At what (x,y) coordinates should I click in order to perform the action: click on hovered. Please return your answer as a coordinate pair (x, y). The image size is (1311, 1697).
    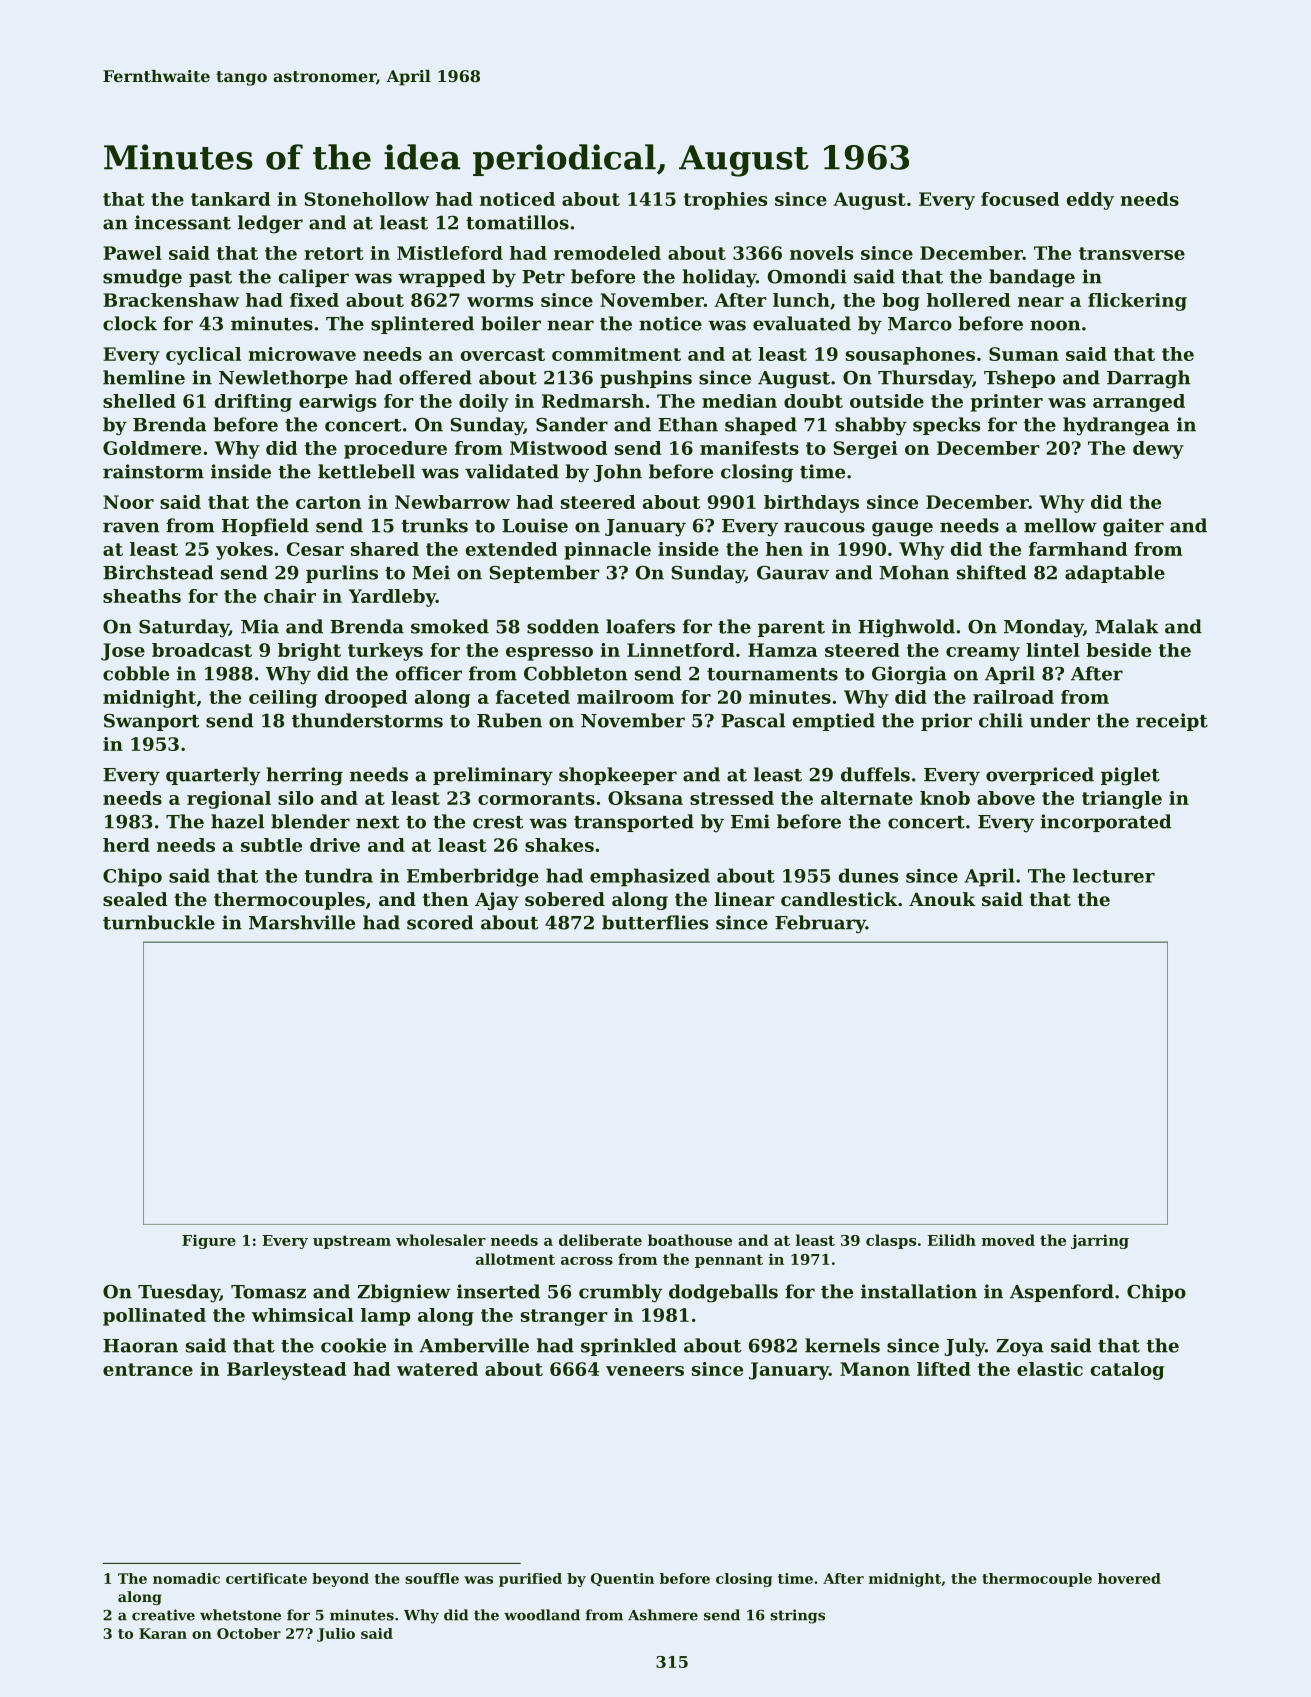
    Looking at the image, I should click on (1129, 1578).
